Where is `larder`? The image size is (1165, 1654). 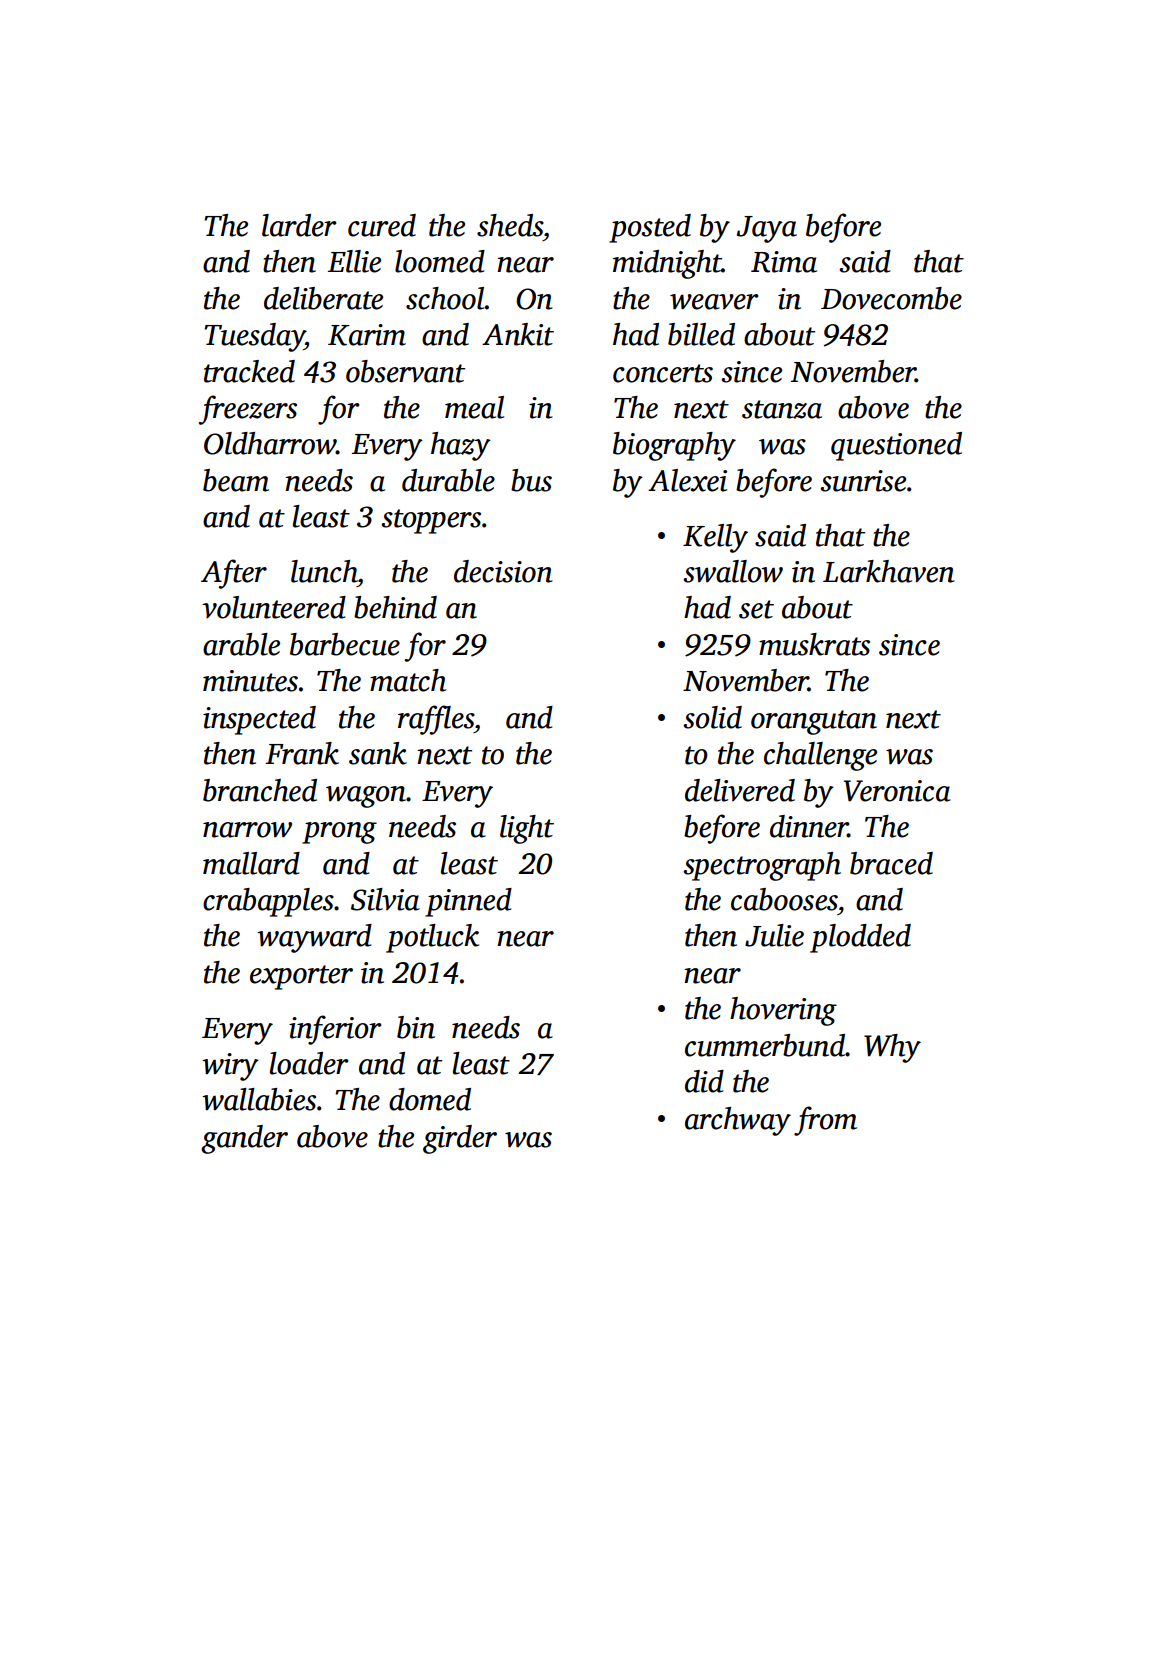 larder is located at coordinates (299, 225).
